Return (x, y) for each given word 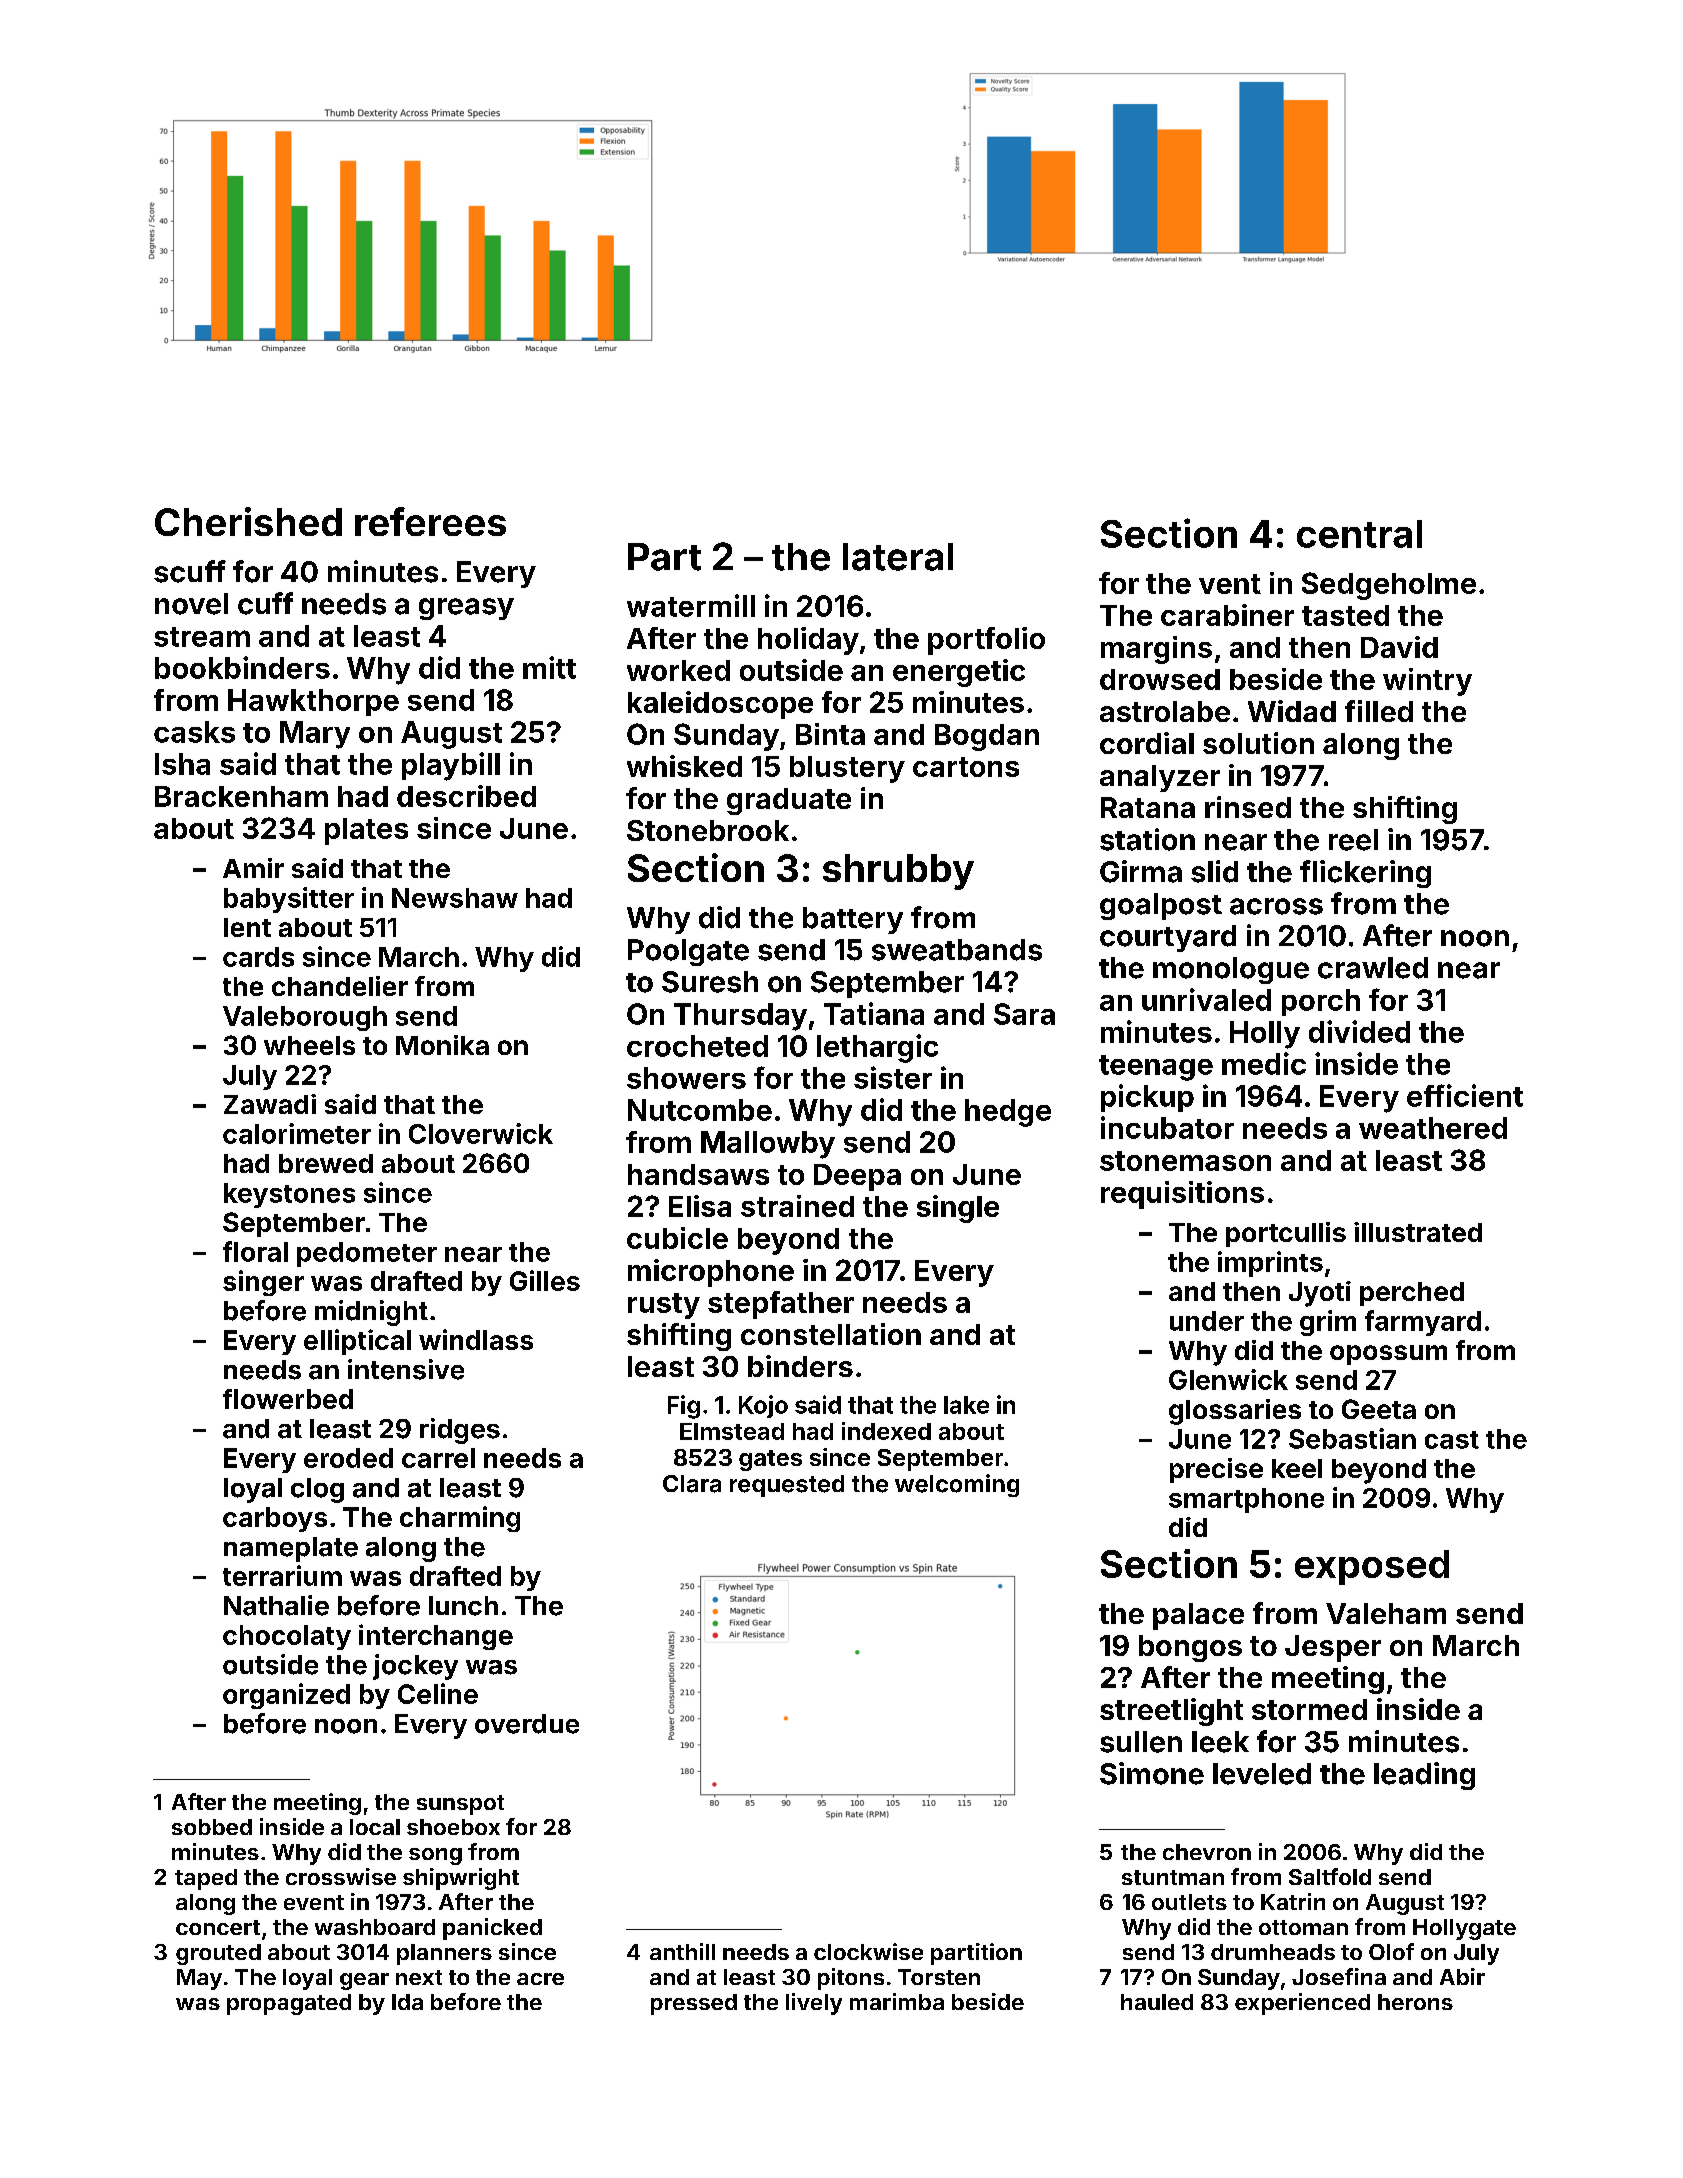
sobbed (212, 1827)
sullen (1141, 1742)
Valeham (1386, 1613)
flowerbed (288, 1399)
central (1359, 534)
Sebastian (1352, 1438)
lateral (898, 557)
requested (787, 1486)
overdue (527, 1724)
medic (1264, 1063)
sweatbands (957, 950)
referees (430, 521)
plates (366, 831)
